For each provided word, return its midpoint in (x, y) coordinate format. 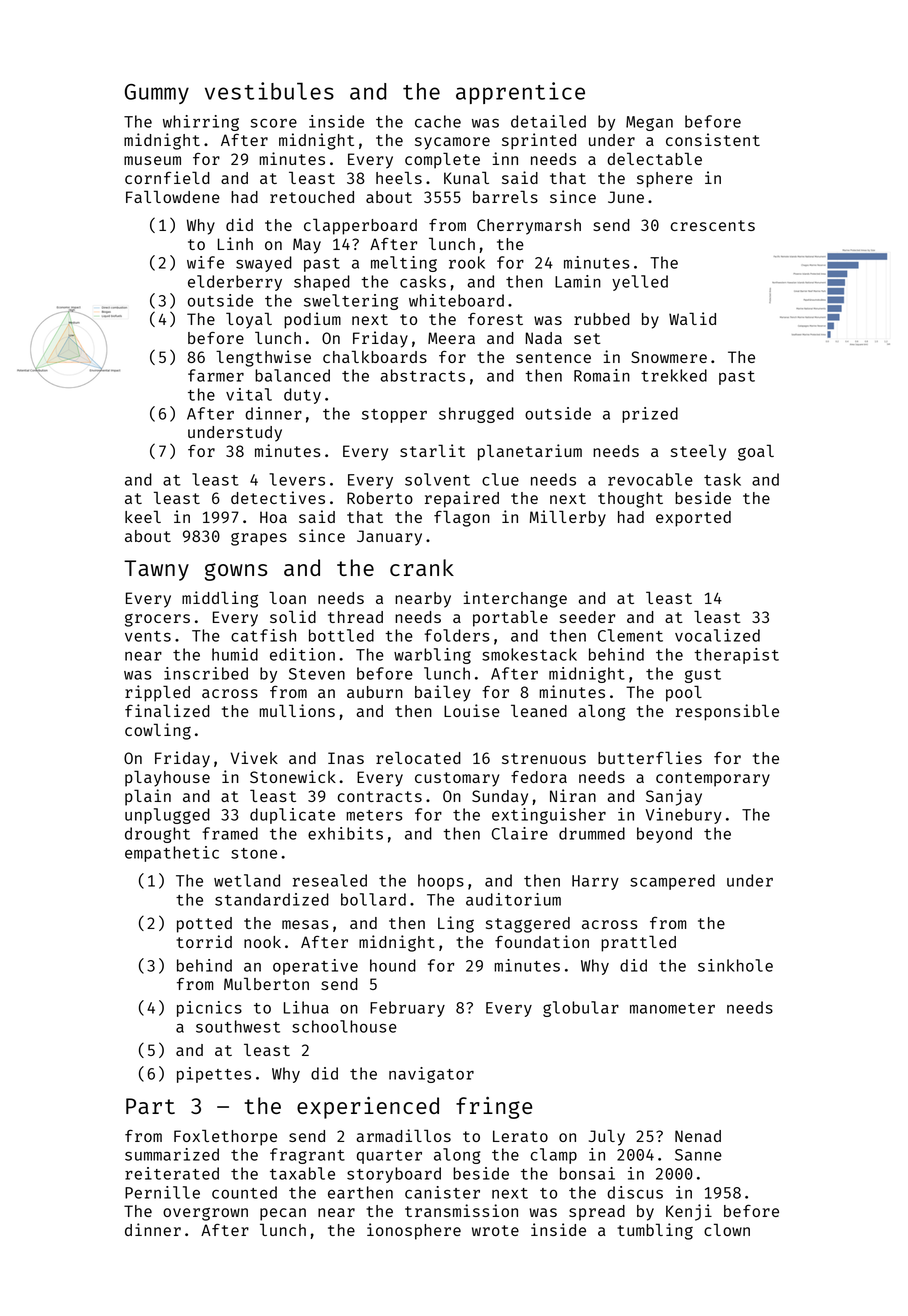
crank (422, 567)
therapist (736, 656)
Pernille (162, 1192)
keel (143, 516)
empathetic (172, 854)
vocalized (717, 635)
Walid (692, 318)
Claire (520, 833)
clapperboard (360, 226)
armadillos (403, 1135)
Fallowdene (173, 196)
